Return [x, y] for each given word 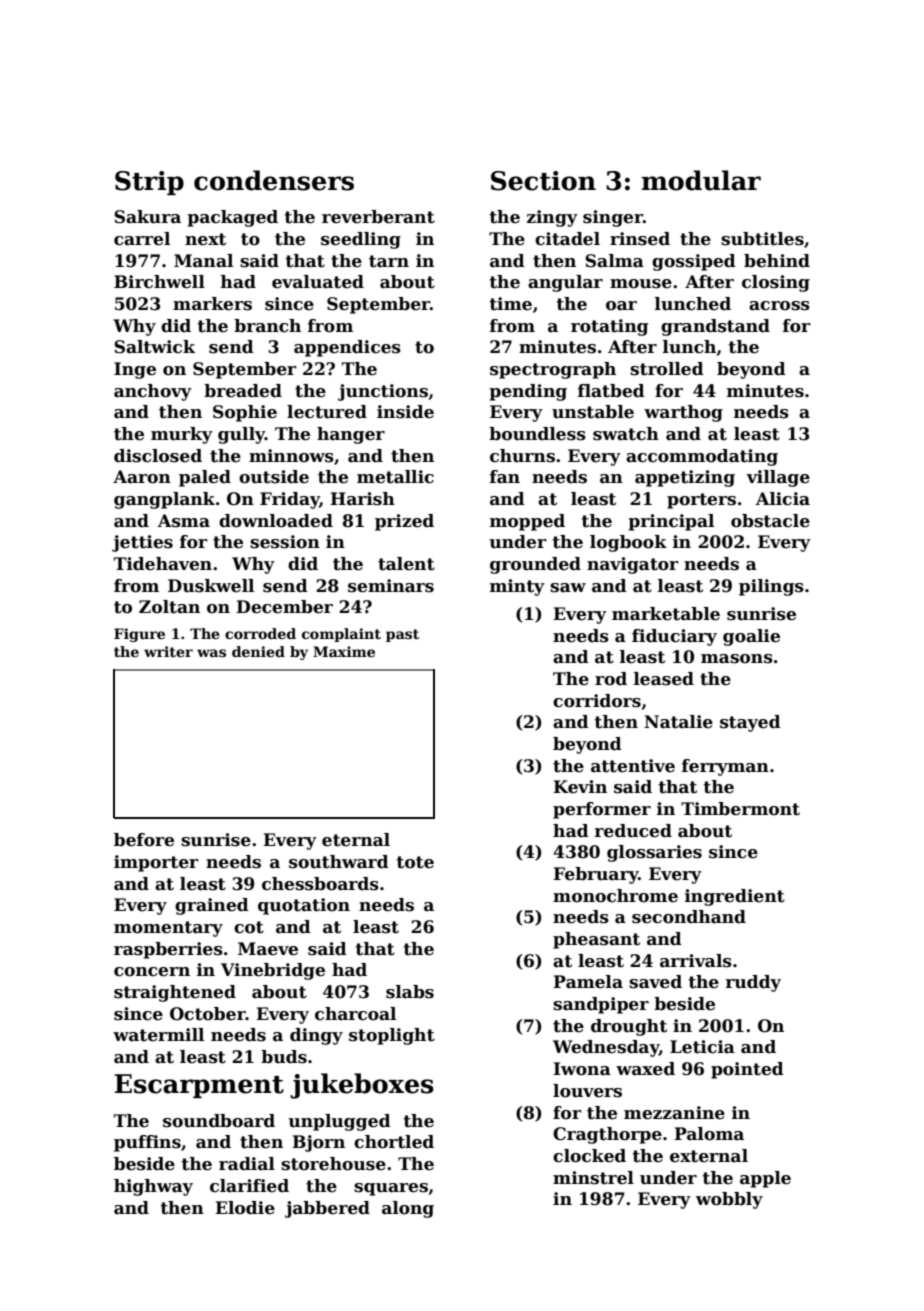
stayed [750, 723]
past [402, 635]
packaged [232, 218]
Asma [184, 521]
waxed [645, 1069]
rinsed [640, 239]
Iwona [582, 1069]
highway [153, 1187]
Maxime [344, 651]
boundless [537, 434]
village [778, 478]
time [510, 304]
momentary [168, 929]
